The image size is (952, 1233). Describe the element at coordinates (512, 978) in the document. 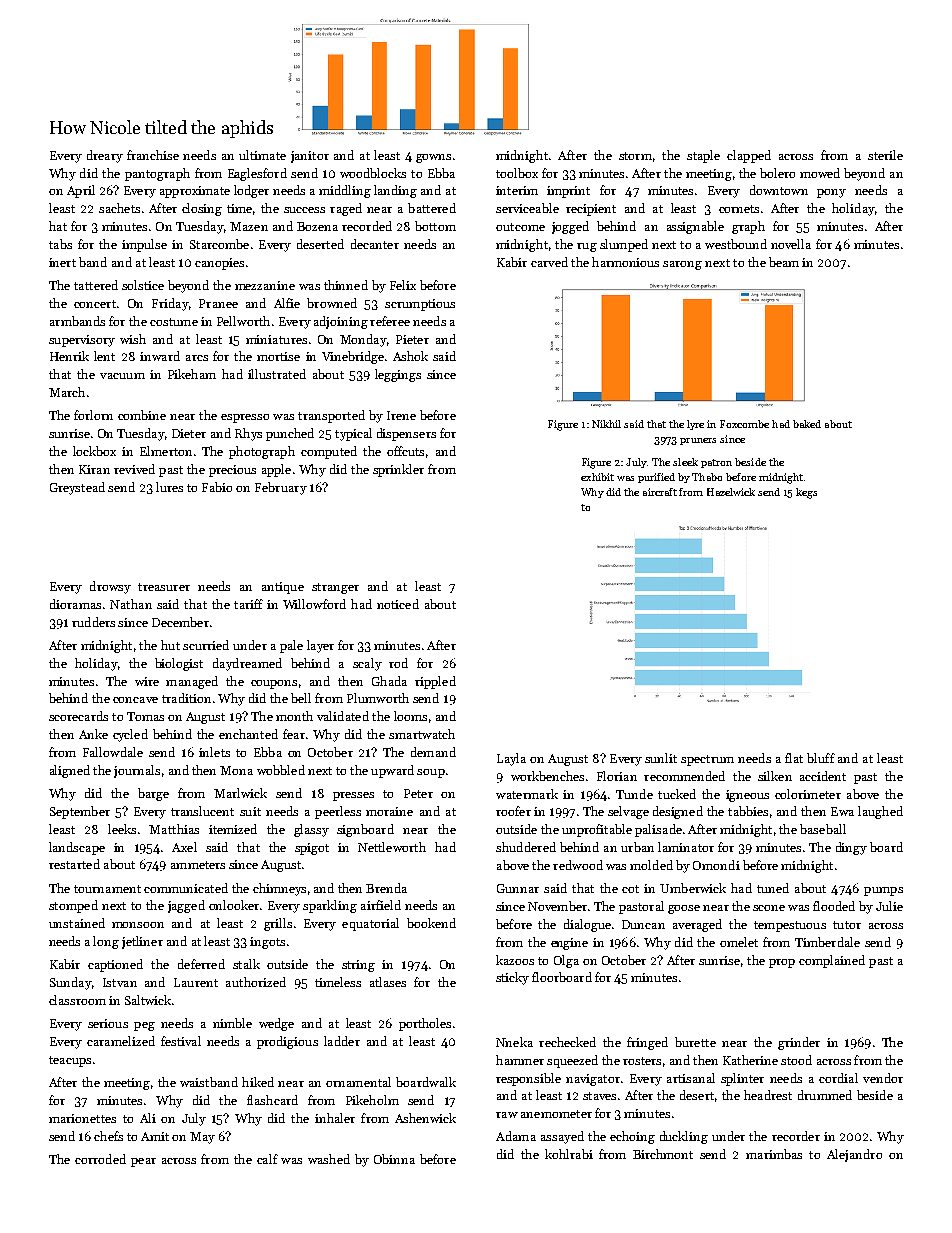

I see `sticky` at that location.
